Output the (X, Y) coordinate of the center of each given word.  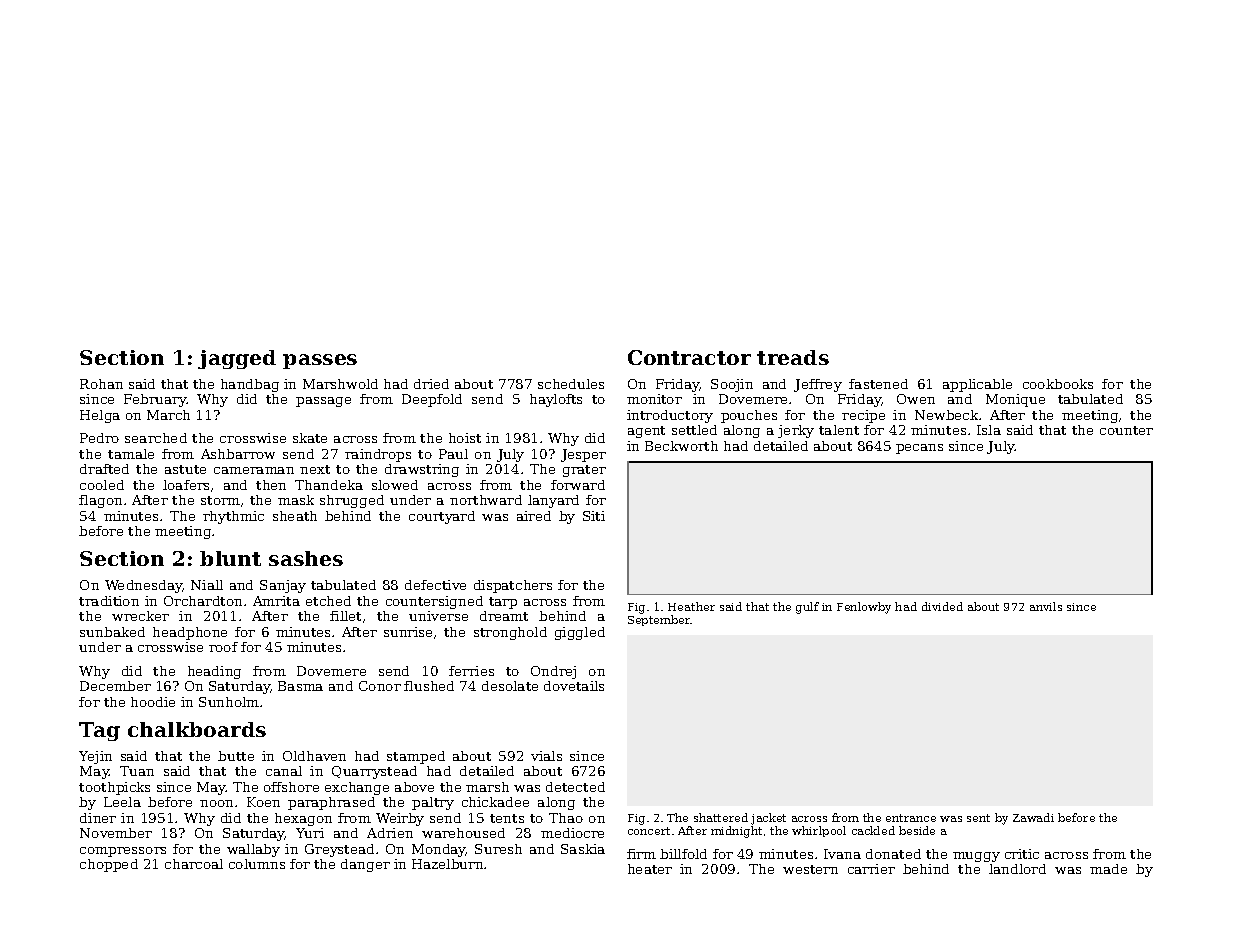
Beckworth (681, 446)
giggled (580, 633)
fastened (878, 384)
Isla (989, 430)
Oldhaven (314, 756)
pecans (919, 449)
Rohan (101, 384)
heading (214, 672)
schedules (571, 384)
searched (156, 438)
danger (365, 865)
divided (942, 606)
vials (546, 756)
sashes (306, 558)
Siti (594, 516)
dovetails (574, 686)
